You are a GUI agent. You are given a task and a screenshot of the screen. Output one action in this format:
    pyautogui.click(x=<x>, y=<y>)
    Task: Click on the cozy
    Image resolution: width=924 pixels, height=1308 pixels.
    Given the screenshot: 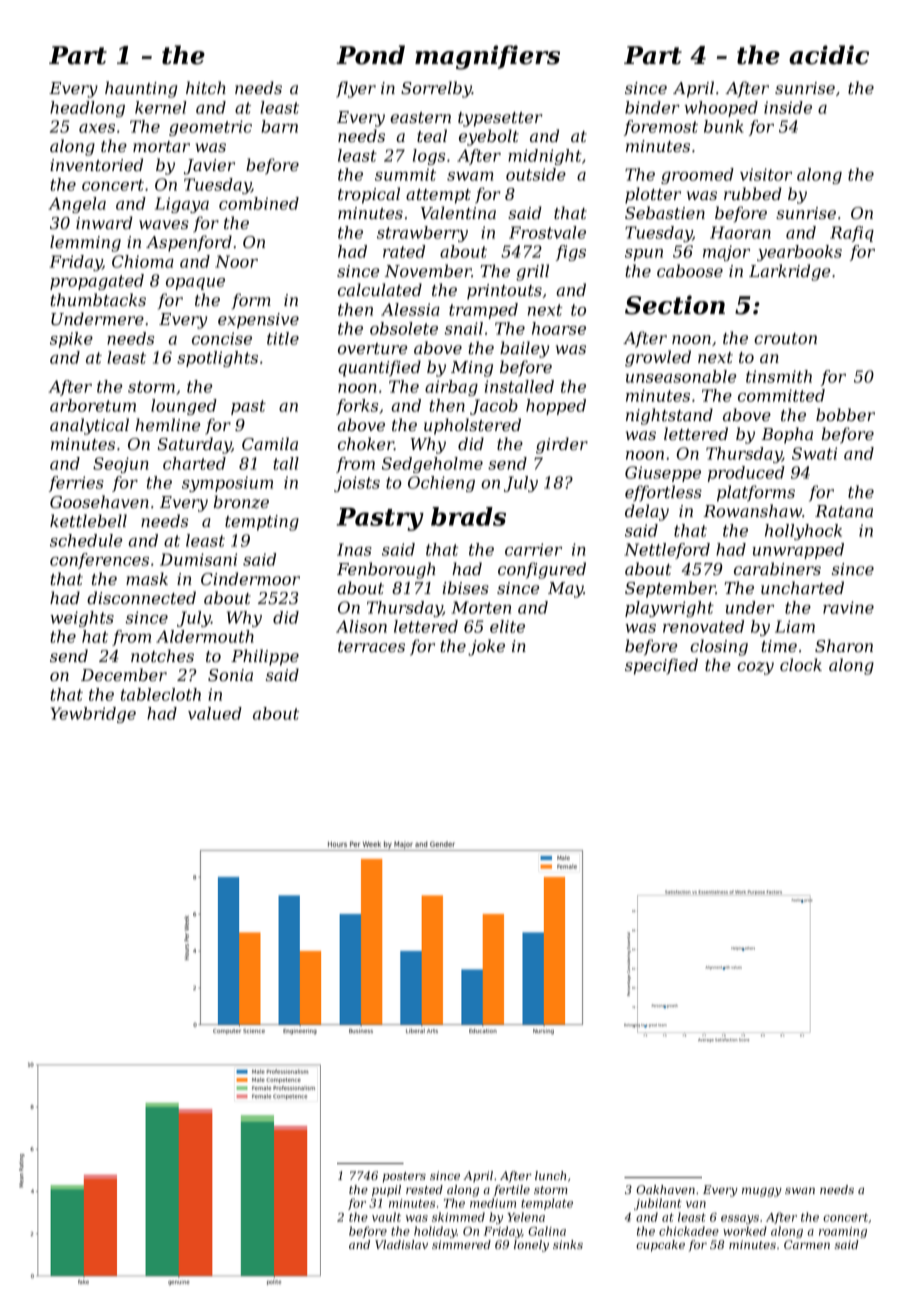 What is the action you would take?
    pyautogui.click(x=755, y=668)
